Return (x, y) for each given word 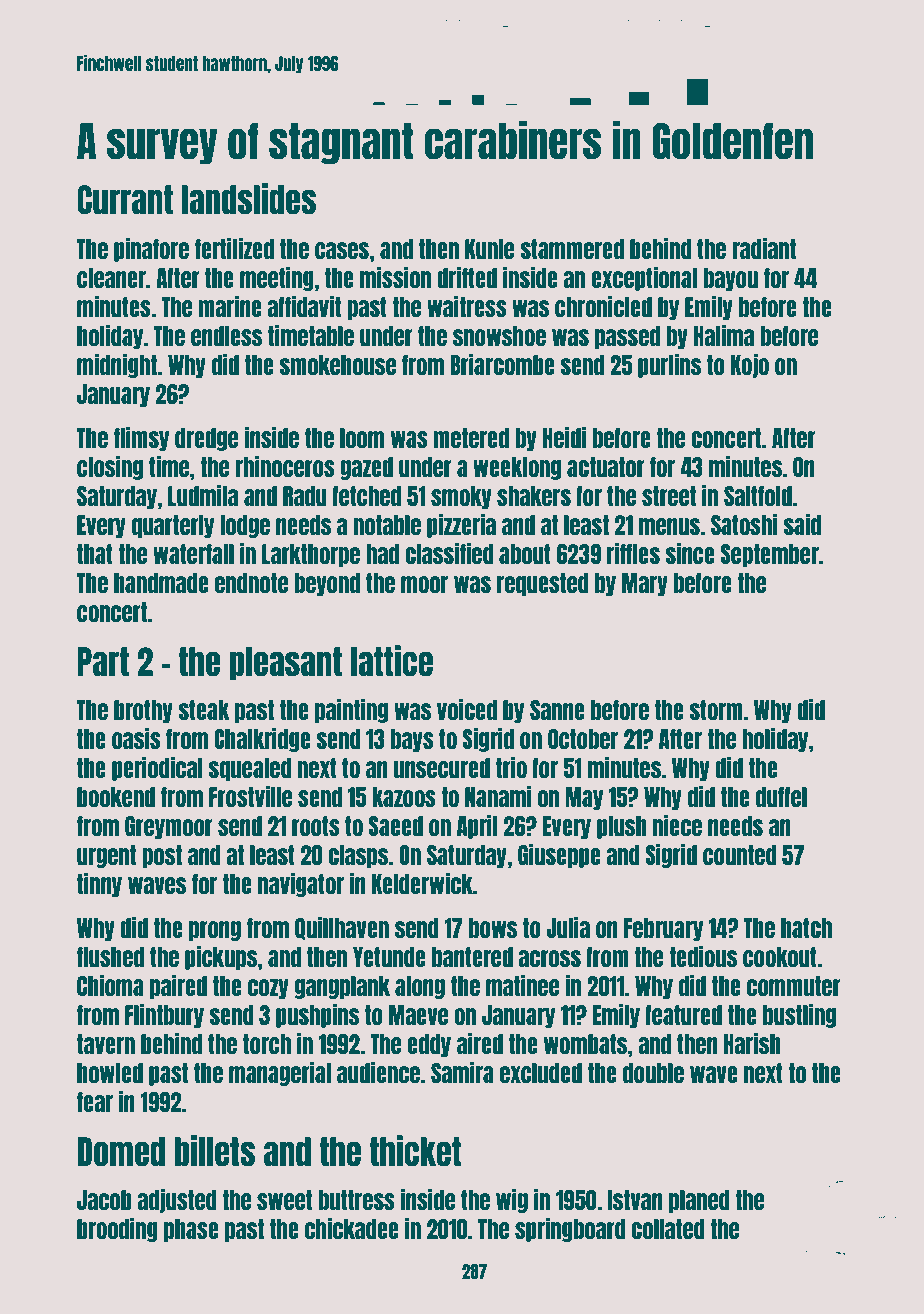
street (669, 496)
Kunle (489, 249)
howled (110, 1073)
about (525, 554)
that (95, 554)
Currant (125, 200)
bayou (730, 279)
